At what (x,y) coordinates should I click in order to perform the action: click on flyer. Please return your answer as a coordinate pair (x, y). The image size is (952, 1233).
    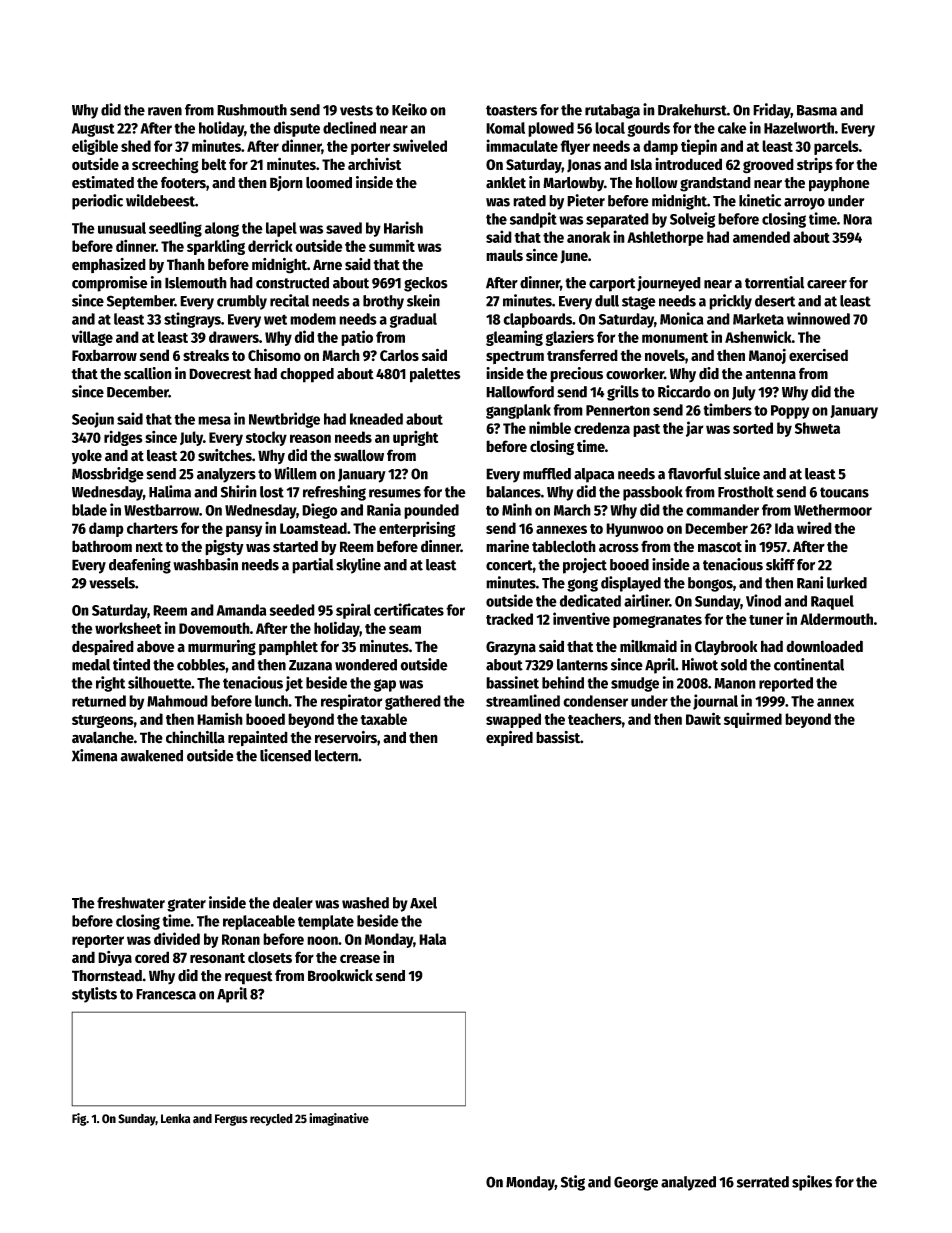
    Looking at the image, I should click on (575, 147).
